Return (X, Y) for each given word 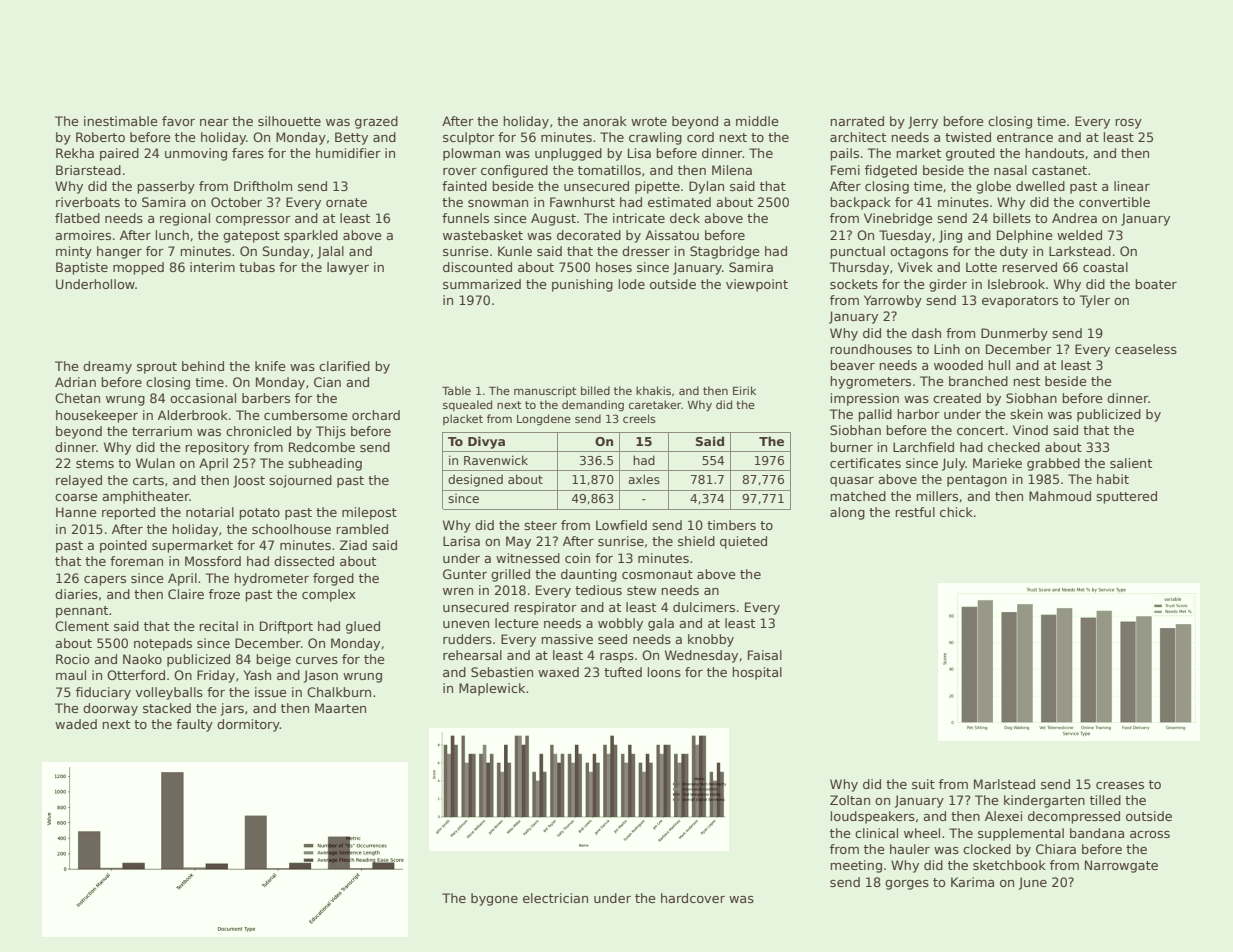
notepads (163, 644)
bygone (494, 899)
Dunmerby (1014, 334)
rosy (1128, 124)
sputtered (1126, 497)
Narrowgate (1121, 866)
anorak (605, 121)
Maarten (340, 708)
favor (178, 121)
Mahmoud (1060, 496)
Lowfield (621, 525)
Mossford (213, 561)
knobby (711, 640)
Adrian (75, 382)
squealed (467, 405)
